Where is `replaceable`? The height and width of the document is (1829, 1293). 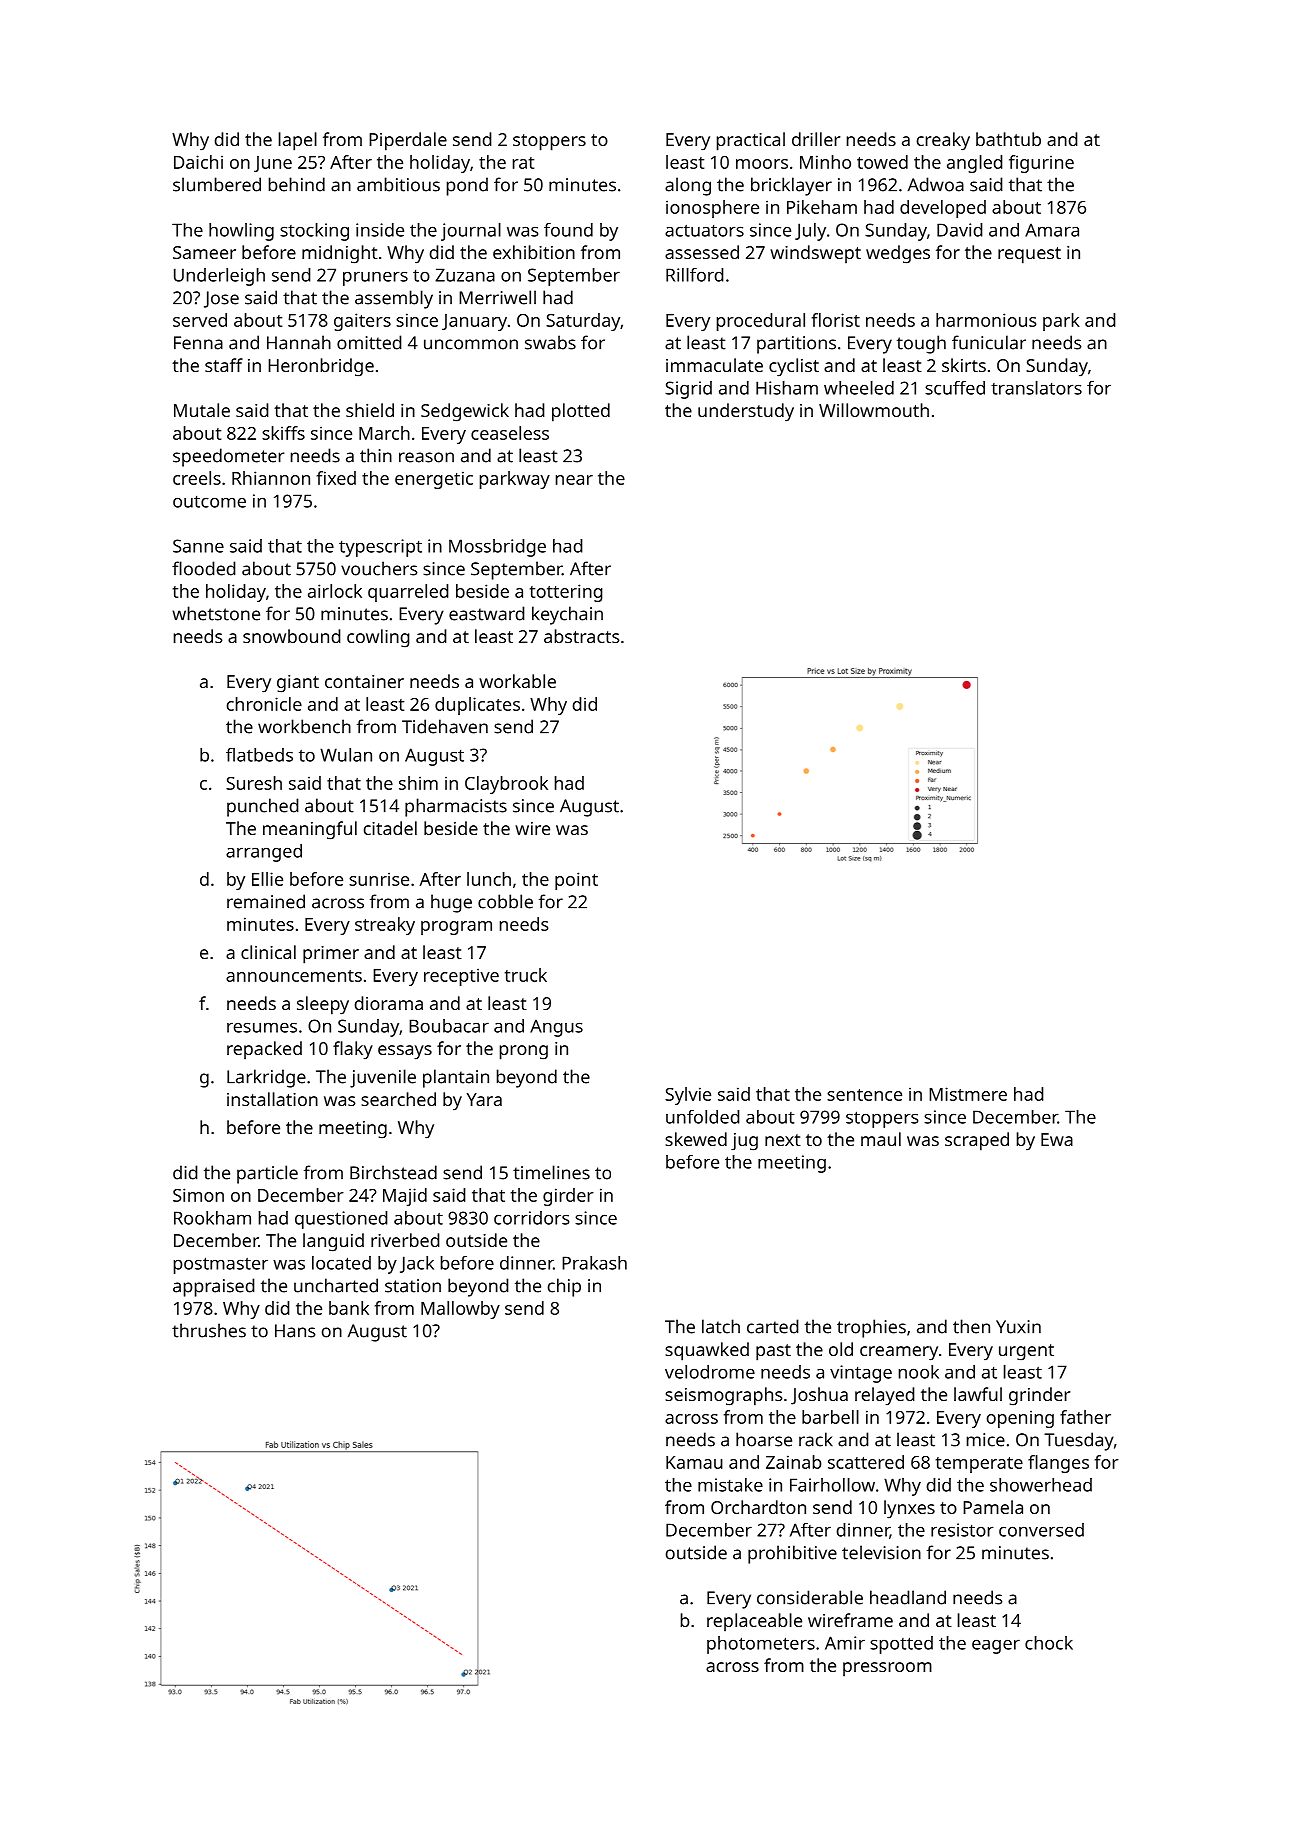 replaceable is located at coordinates (754, 1622).
